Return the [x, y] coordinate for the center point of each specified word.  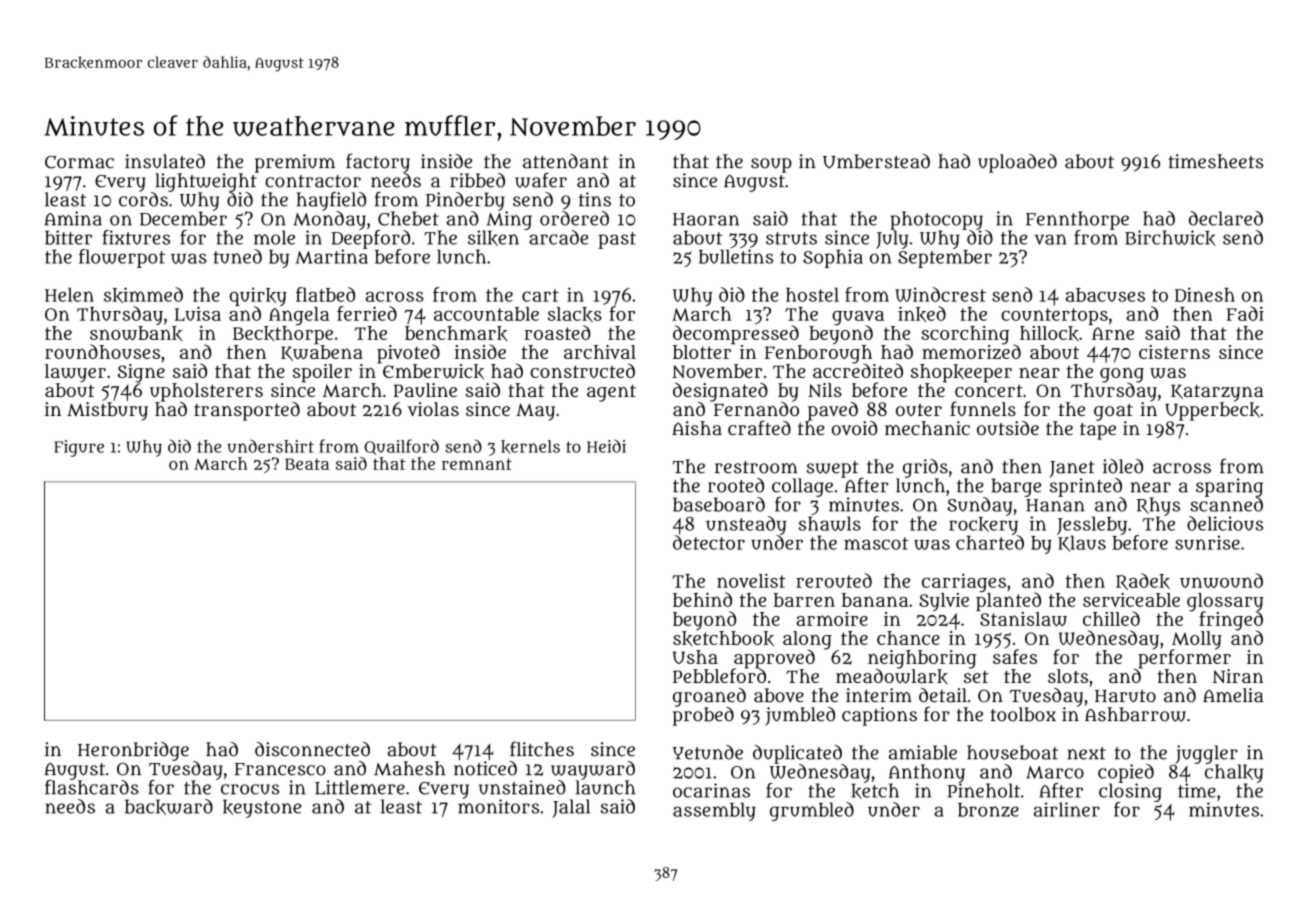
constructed [582, 370]
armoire [832, 619]
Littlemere [360, 787]
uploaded [1017, 163]
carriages [964, 582]
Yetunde [708, 752]
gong [1122, 375]
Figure [79, 448]
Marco [1055, 772]
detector [709, 542]
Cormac [79, 162]
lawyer [75, 373]
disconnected [312, 749]
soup [771, 165]
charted [990, 542]
